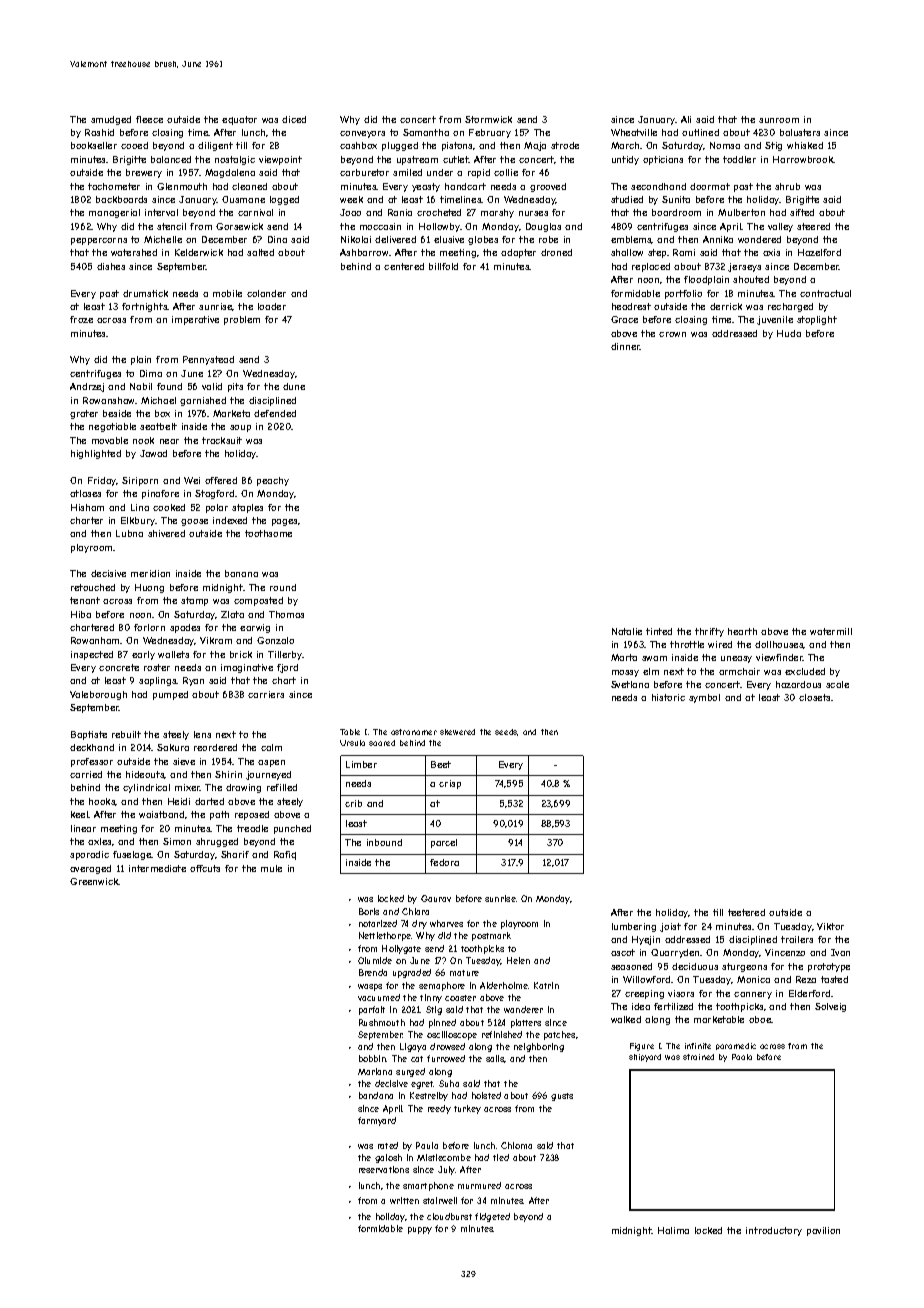 The width and height of the screenshot is (924, 1308). I want to click on Andrzej, so click(87, 387).
